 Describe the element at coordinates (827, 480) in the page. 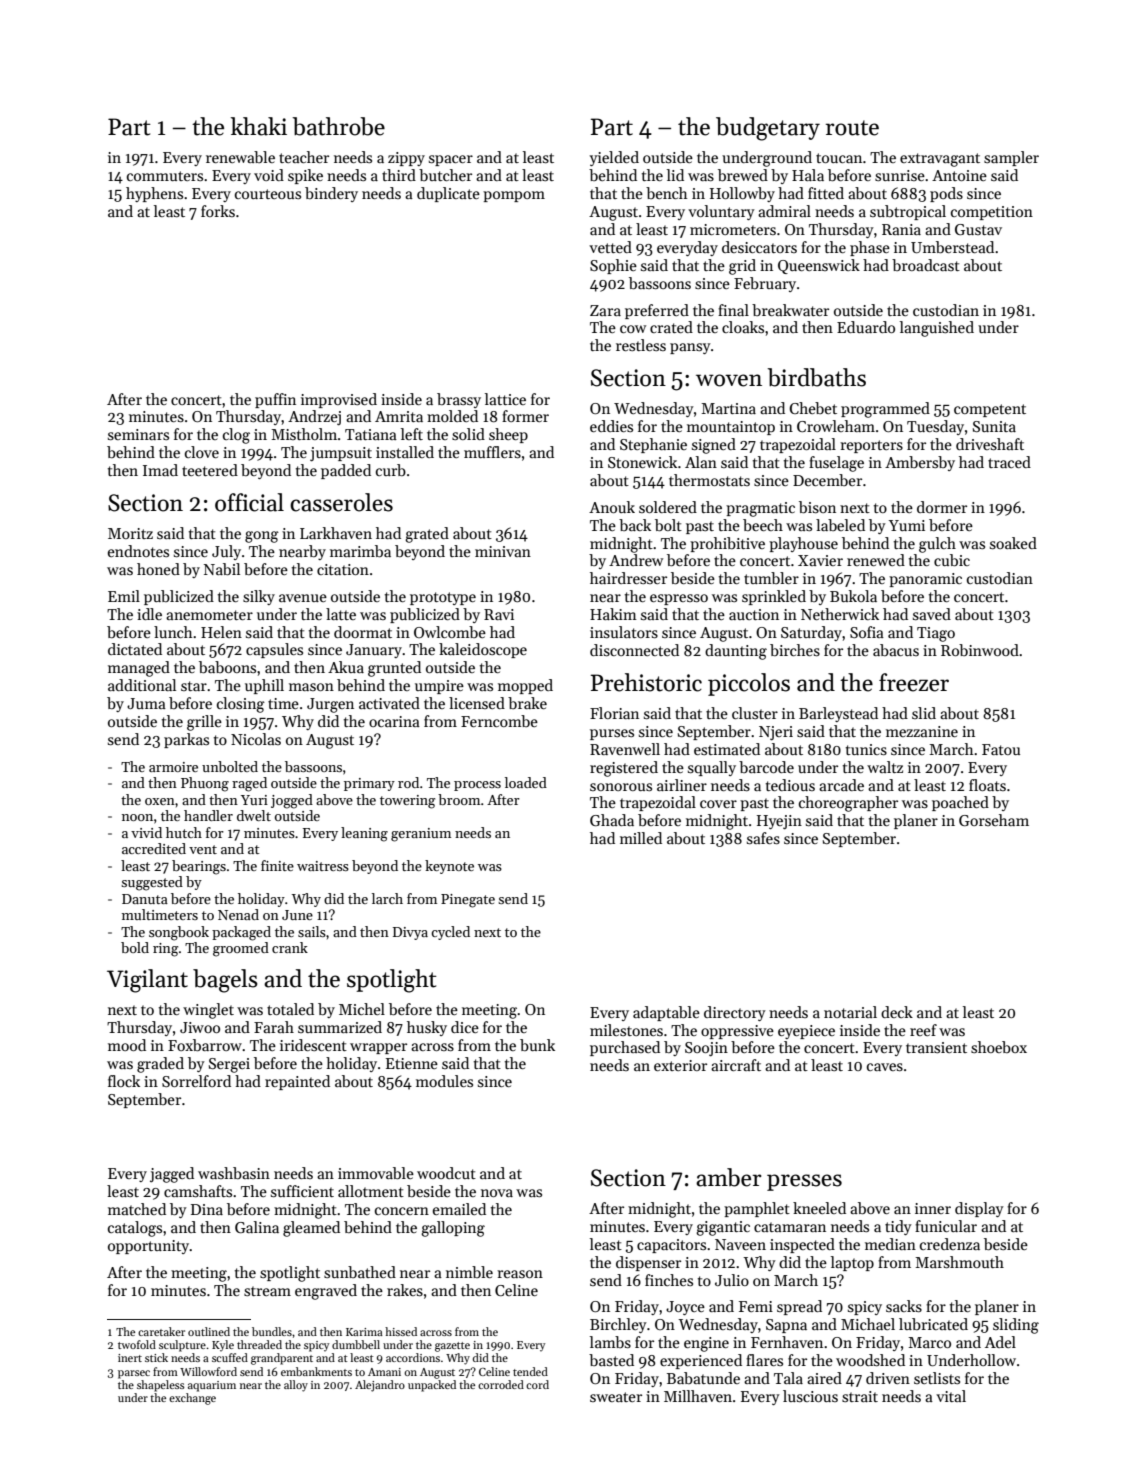

I see `December` at that location.
